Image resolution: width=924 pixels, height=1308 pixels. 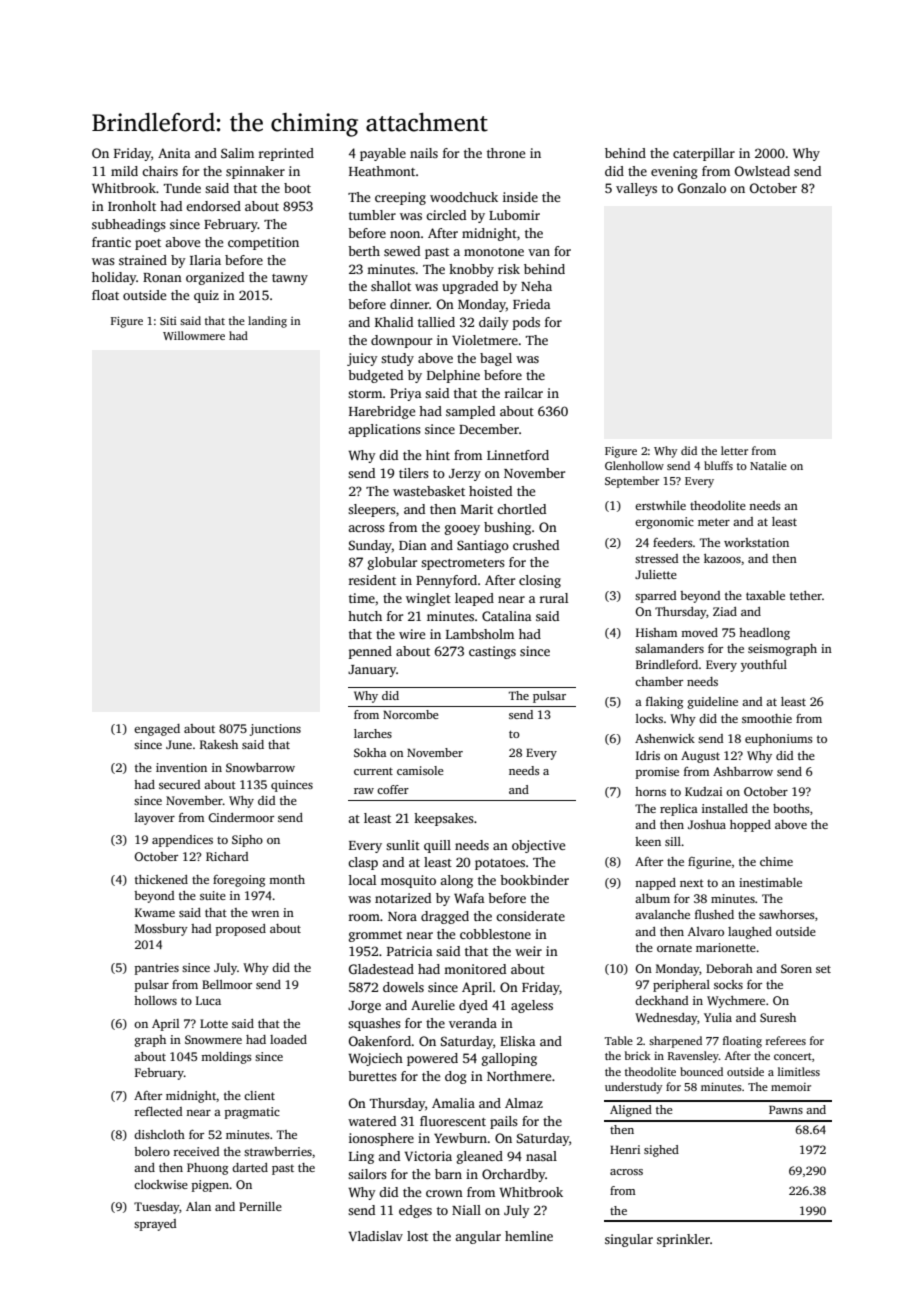 What do you see at coordinates (275, 730) in the document?
I see `junctions` at bounding box center [275, 730].
